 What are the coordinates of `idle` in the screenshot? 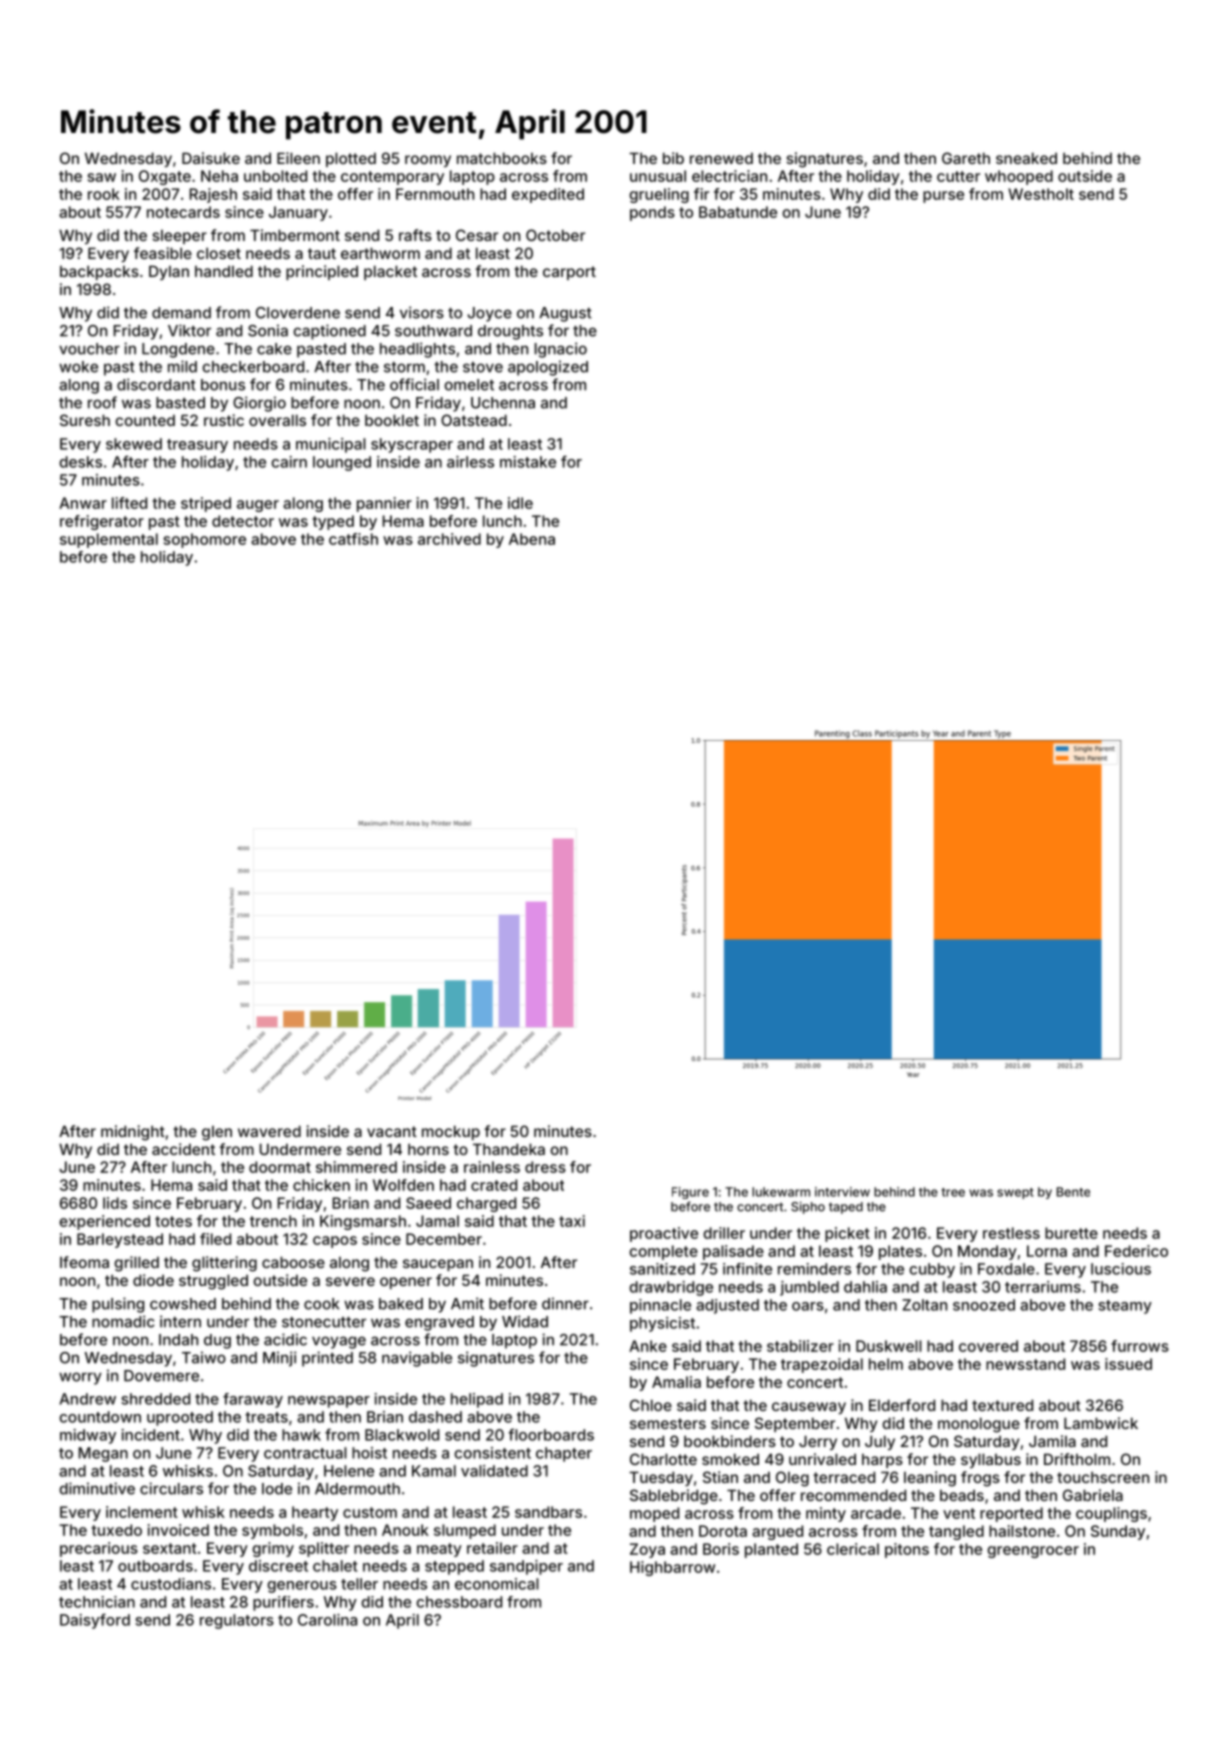 It's located at (520, 503).
